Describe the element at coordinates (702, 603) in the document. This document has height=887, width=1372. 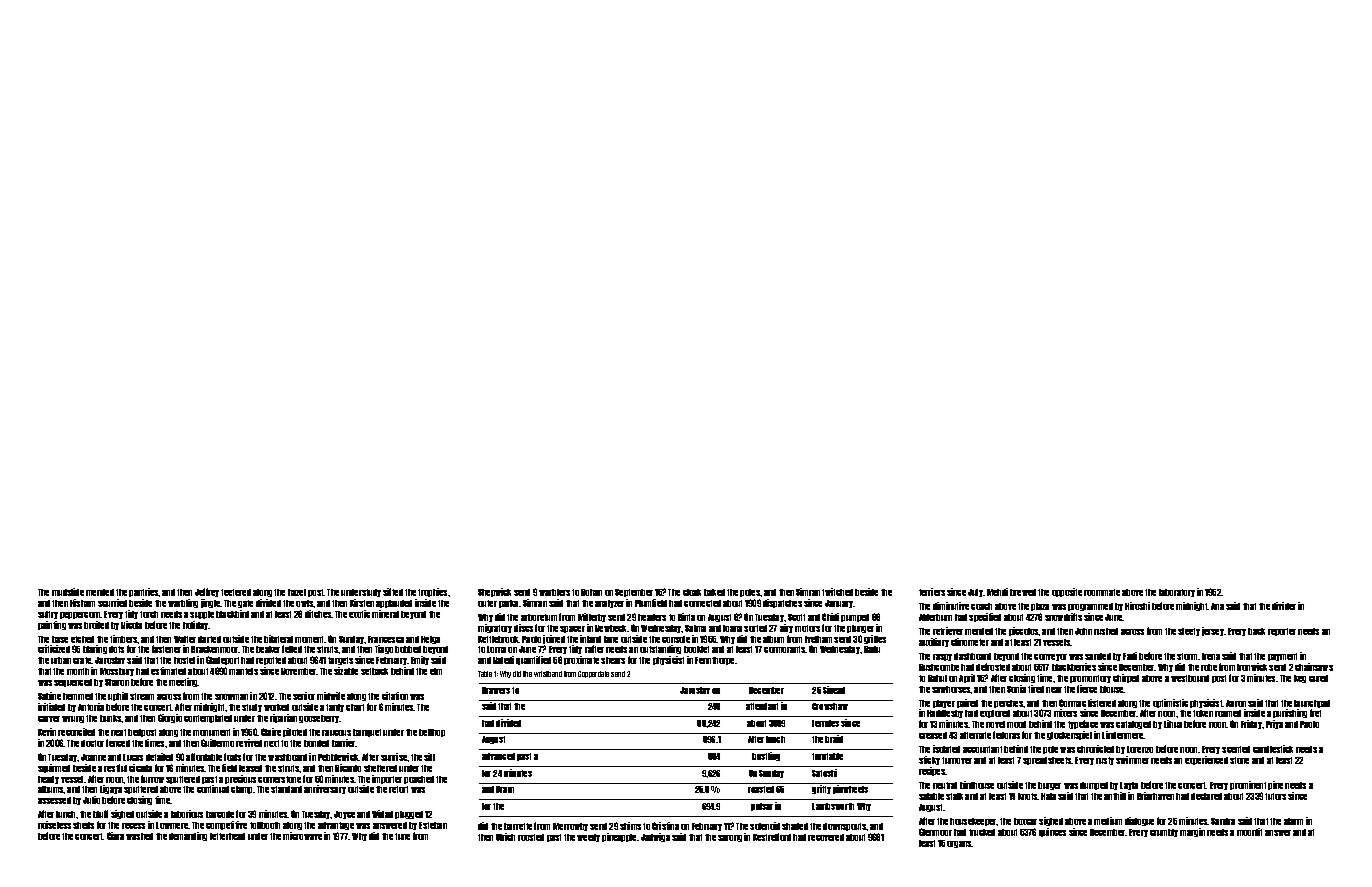
I see `connected` at that location.
